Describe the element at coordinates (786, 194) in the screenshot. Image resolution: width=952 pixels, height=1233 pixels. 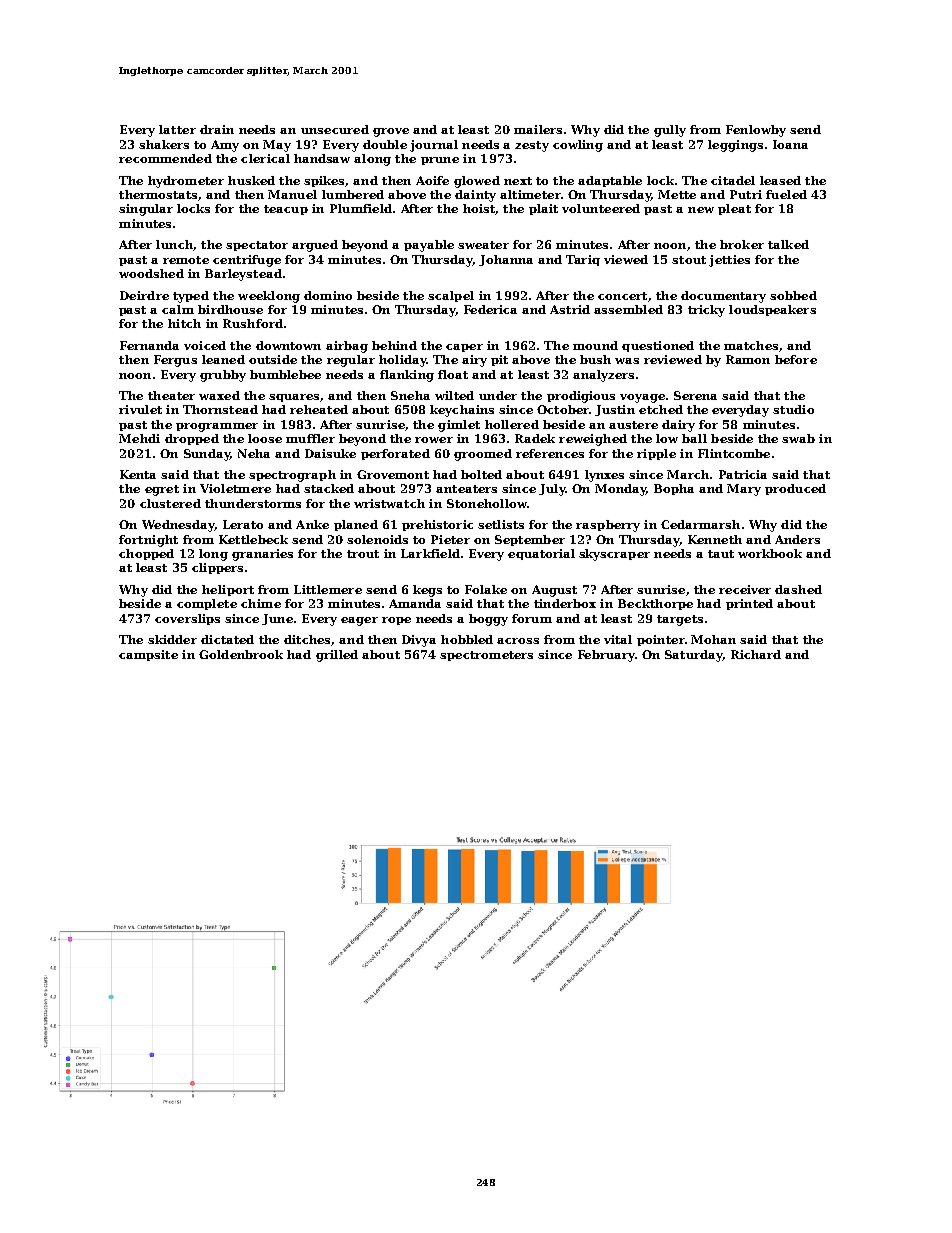
I see `fueled` at that location.
